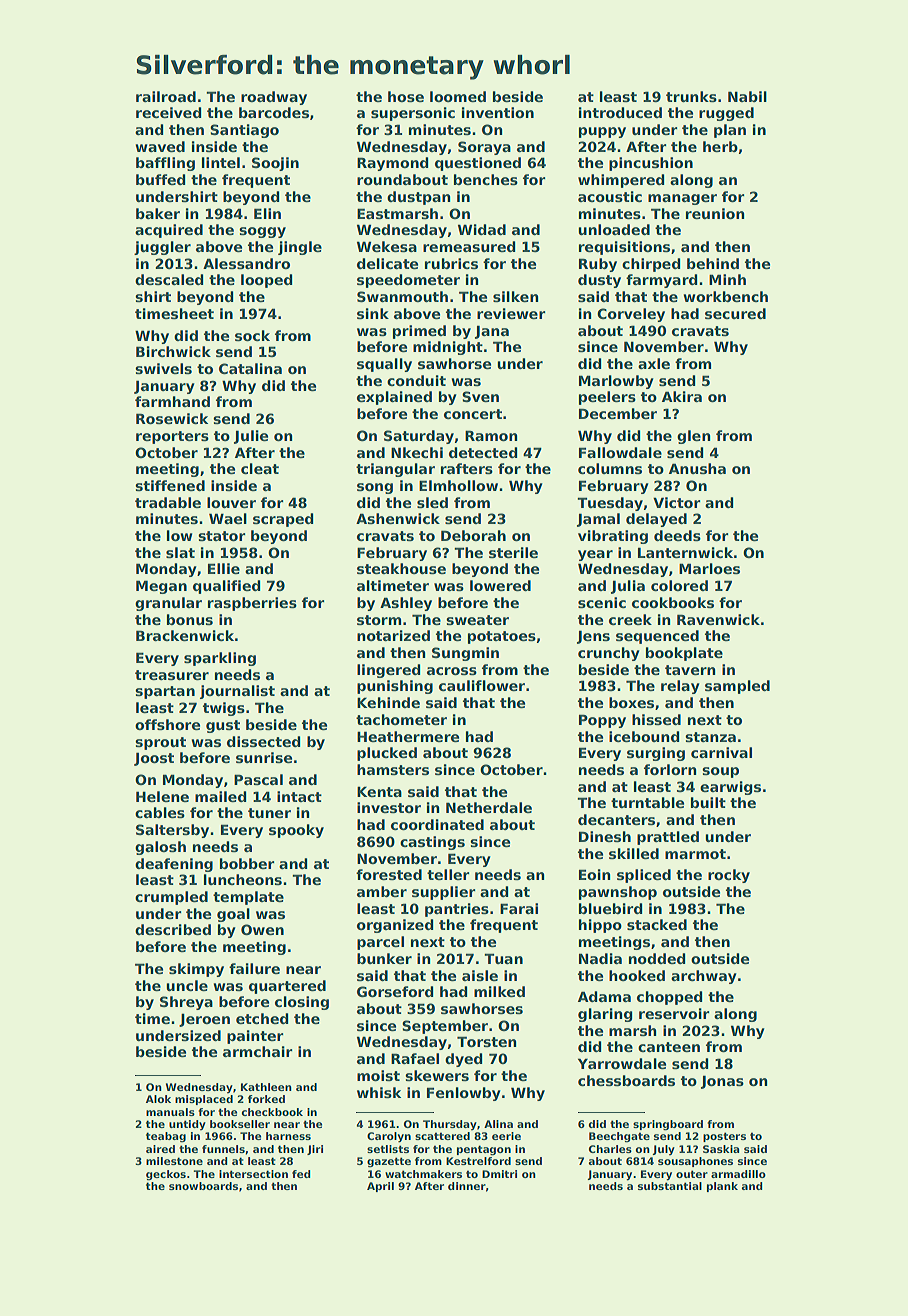 This page has height=1316, width=908. What do you see at coordinates (729, 876) in the page?
I see `rocky` at bounding box center [729, 876].
